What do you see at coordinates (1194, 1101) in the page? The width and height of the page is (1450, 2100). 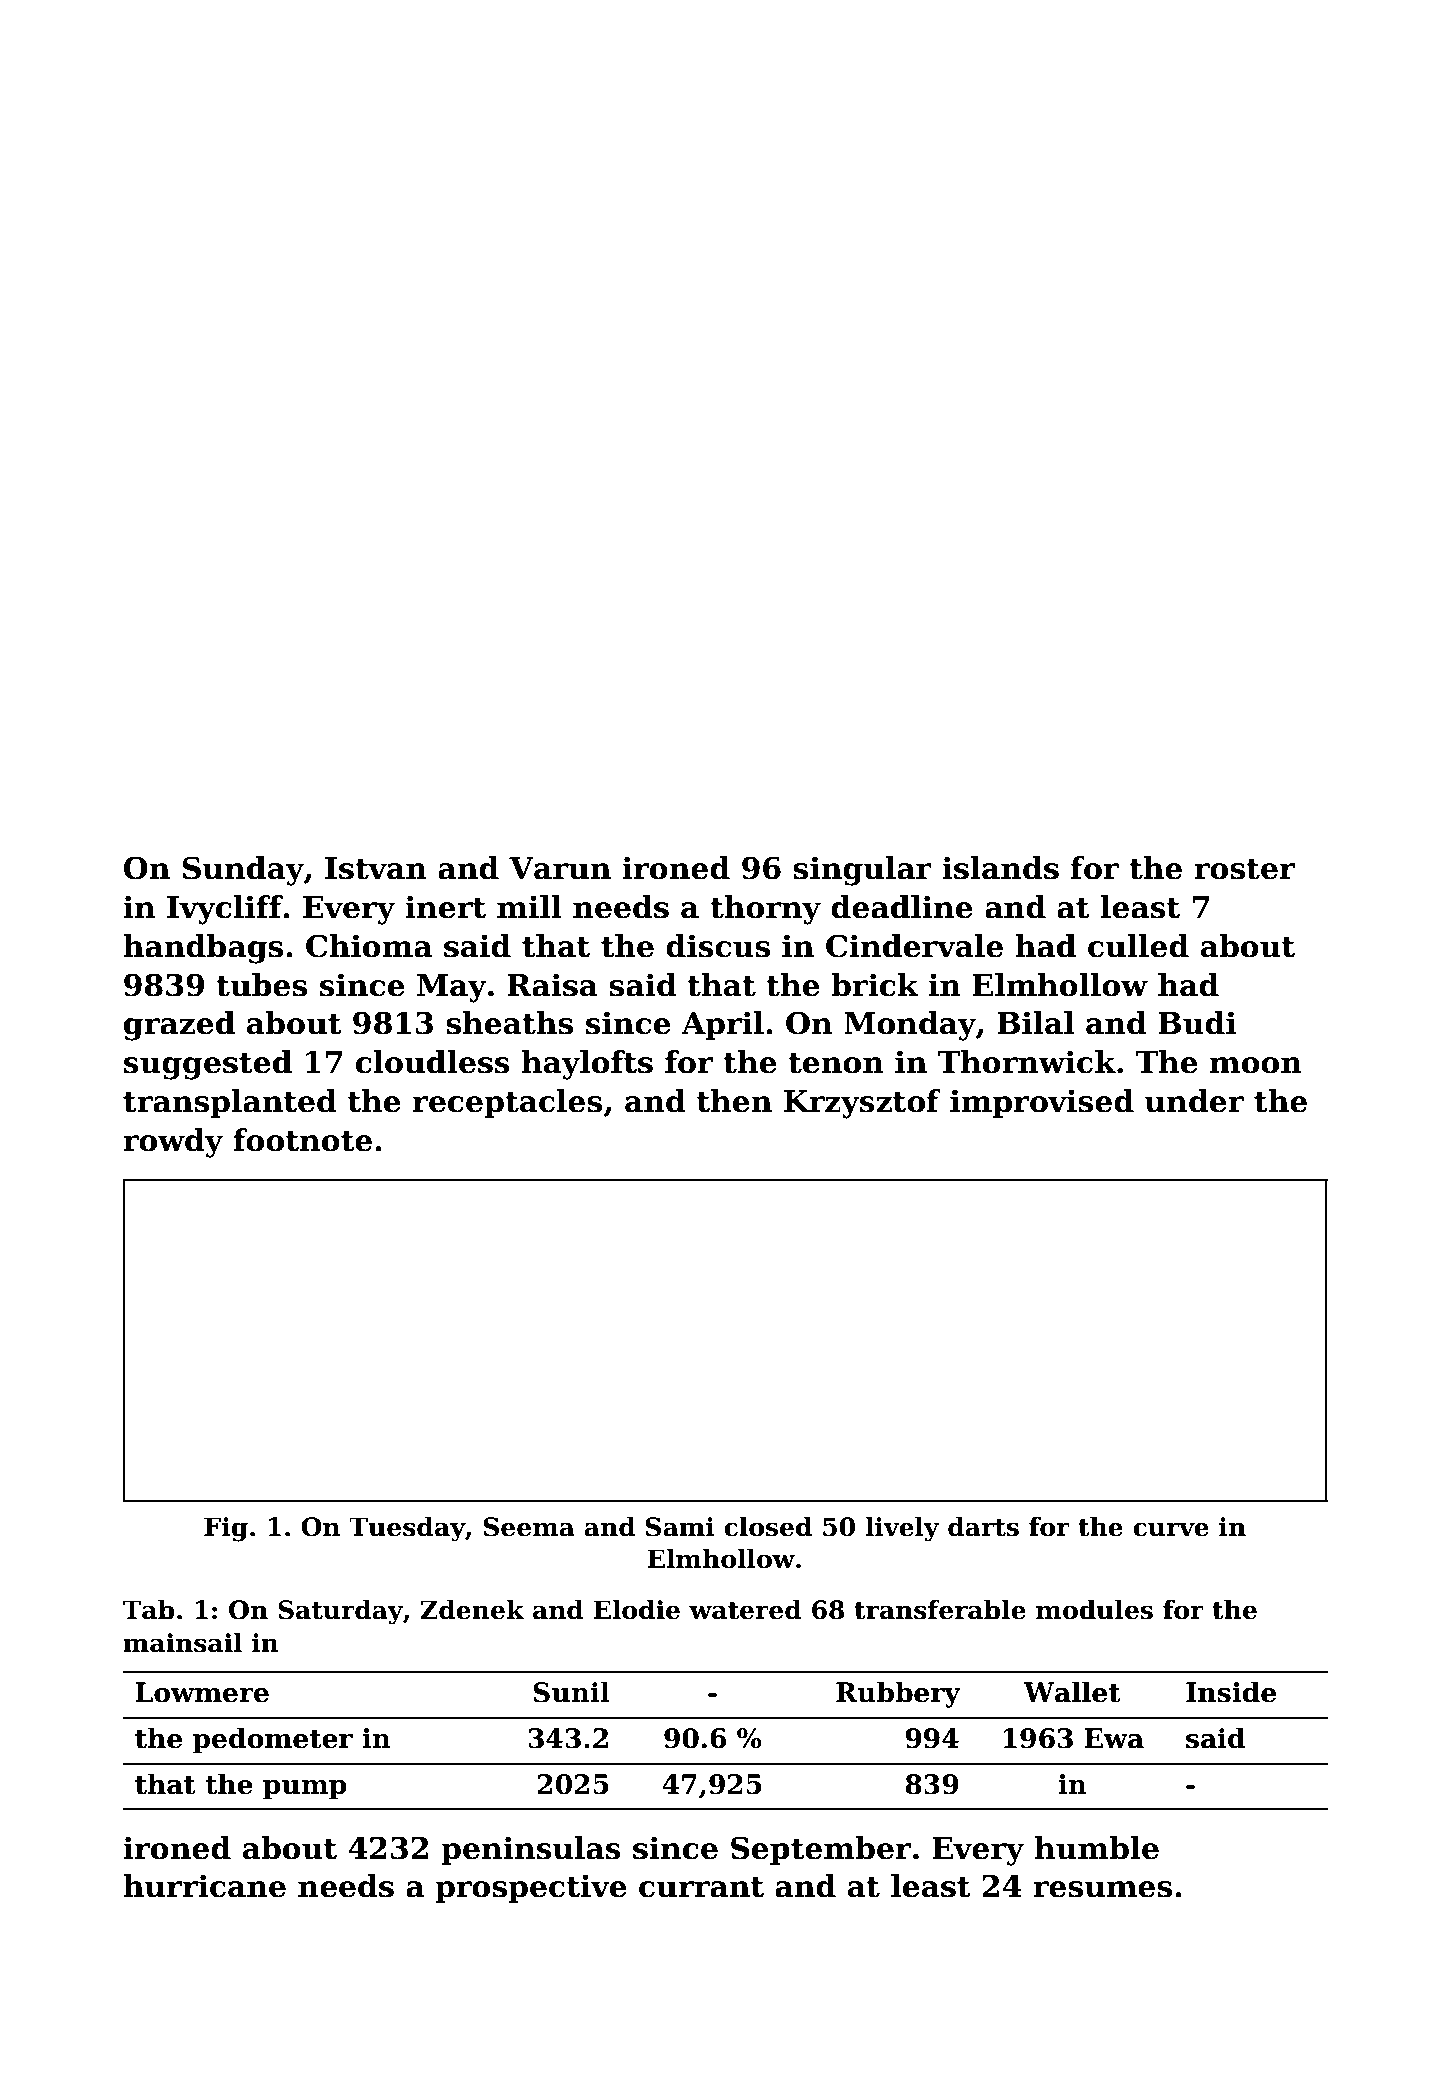 I see `under` at bounding box center [1194, 1101].
